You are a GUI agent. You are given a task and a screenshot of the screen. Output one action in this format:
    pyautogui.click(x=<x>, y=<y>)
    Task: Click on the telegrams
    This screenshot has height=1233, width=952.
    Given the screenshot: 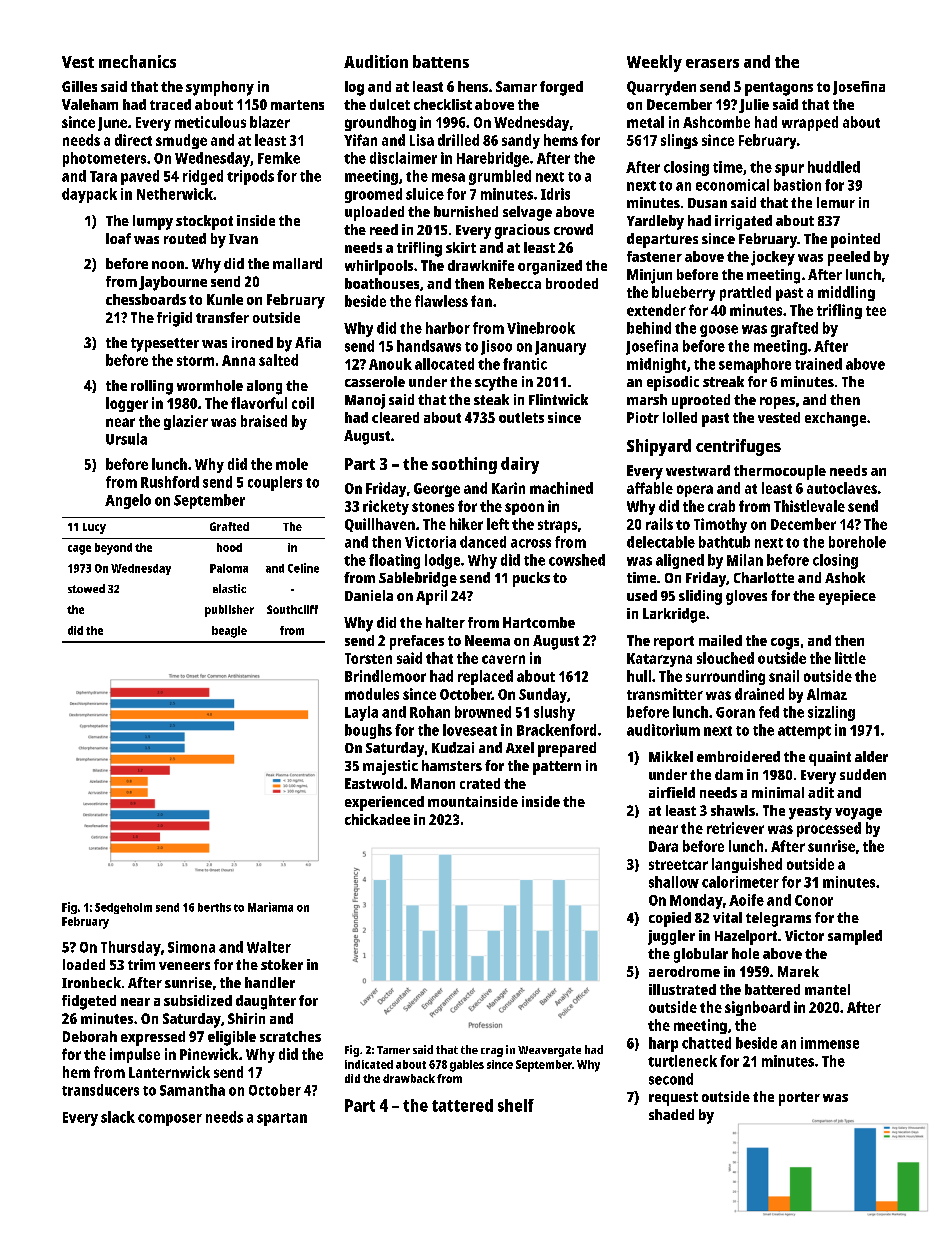 What is the action you would take?
    pyautogui.click(x=778, y=919)
